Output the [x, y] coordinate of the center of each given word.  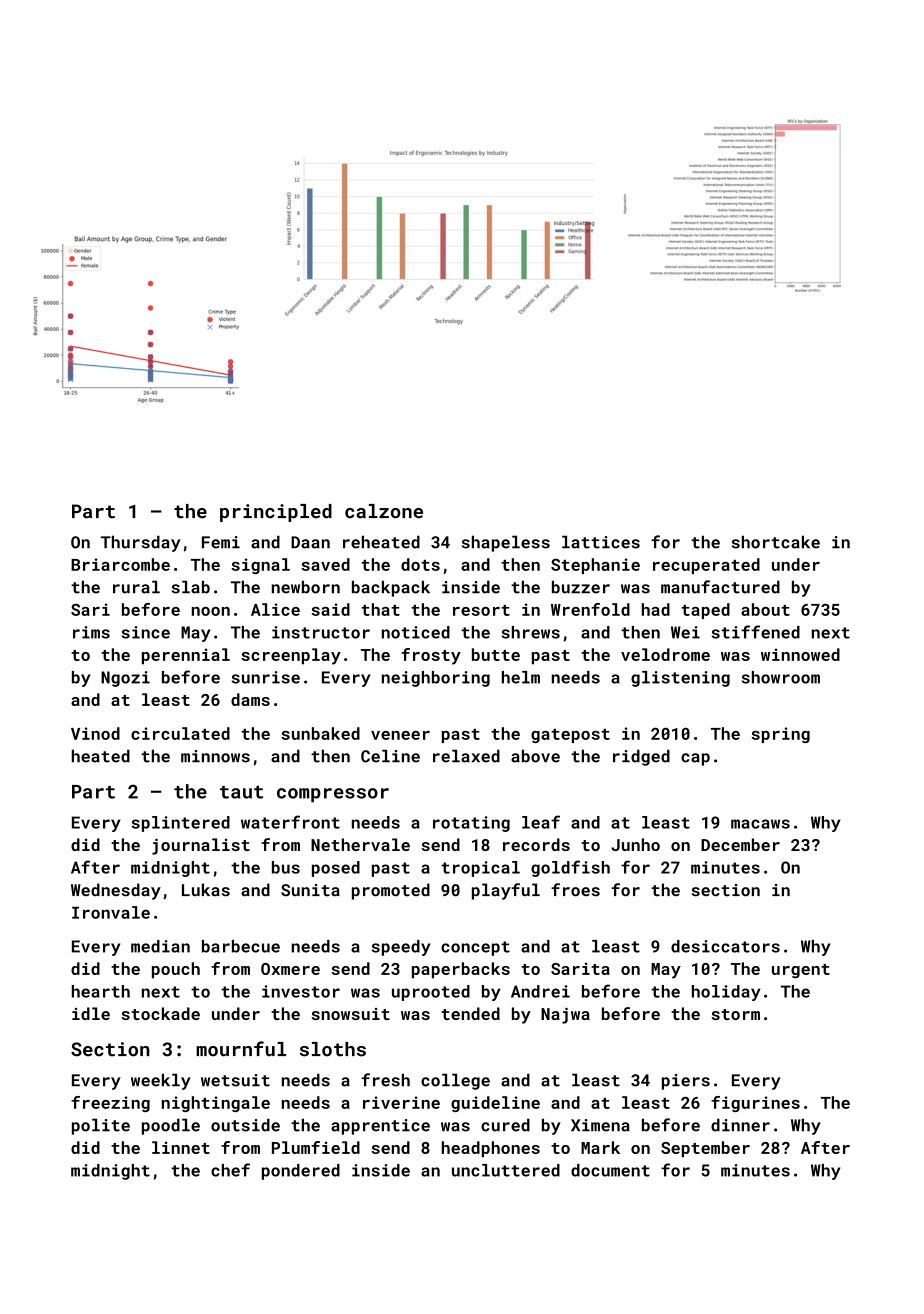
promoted [391, 891]
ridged [641, 757]
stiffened [756, 632]
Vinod [95, 733]
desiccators [725, 946]
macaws [760, 824]
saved [325, 564]
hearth [101, 991]
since [146, 632]
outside [245, 1125]
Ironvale [111, 912]
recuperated [706, 566]
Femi [221, 542]
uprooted [431, 993]
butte [496, 654]
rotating [471, 824]
